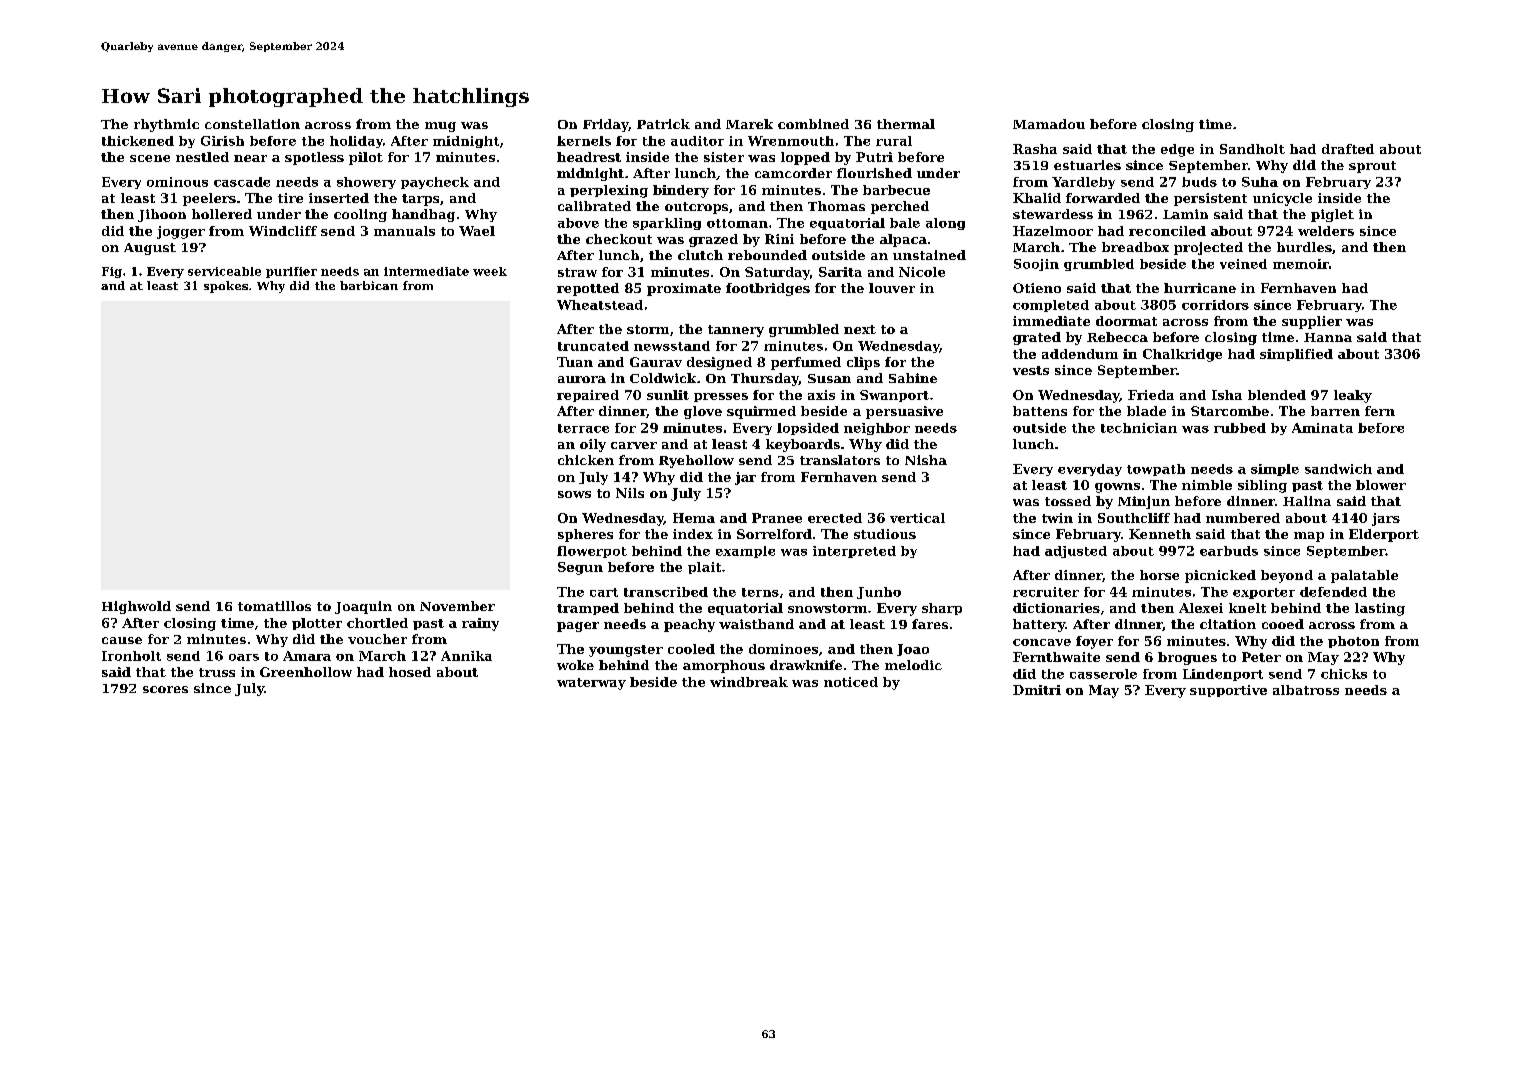 The image size is (1523, 1077). I want to click on youngster, so click(626, 651).
